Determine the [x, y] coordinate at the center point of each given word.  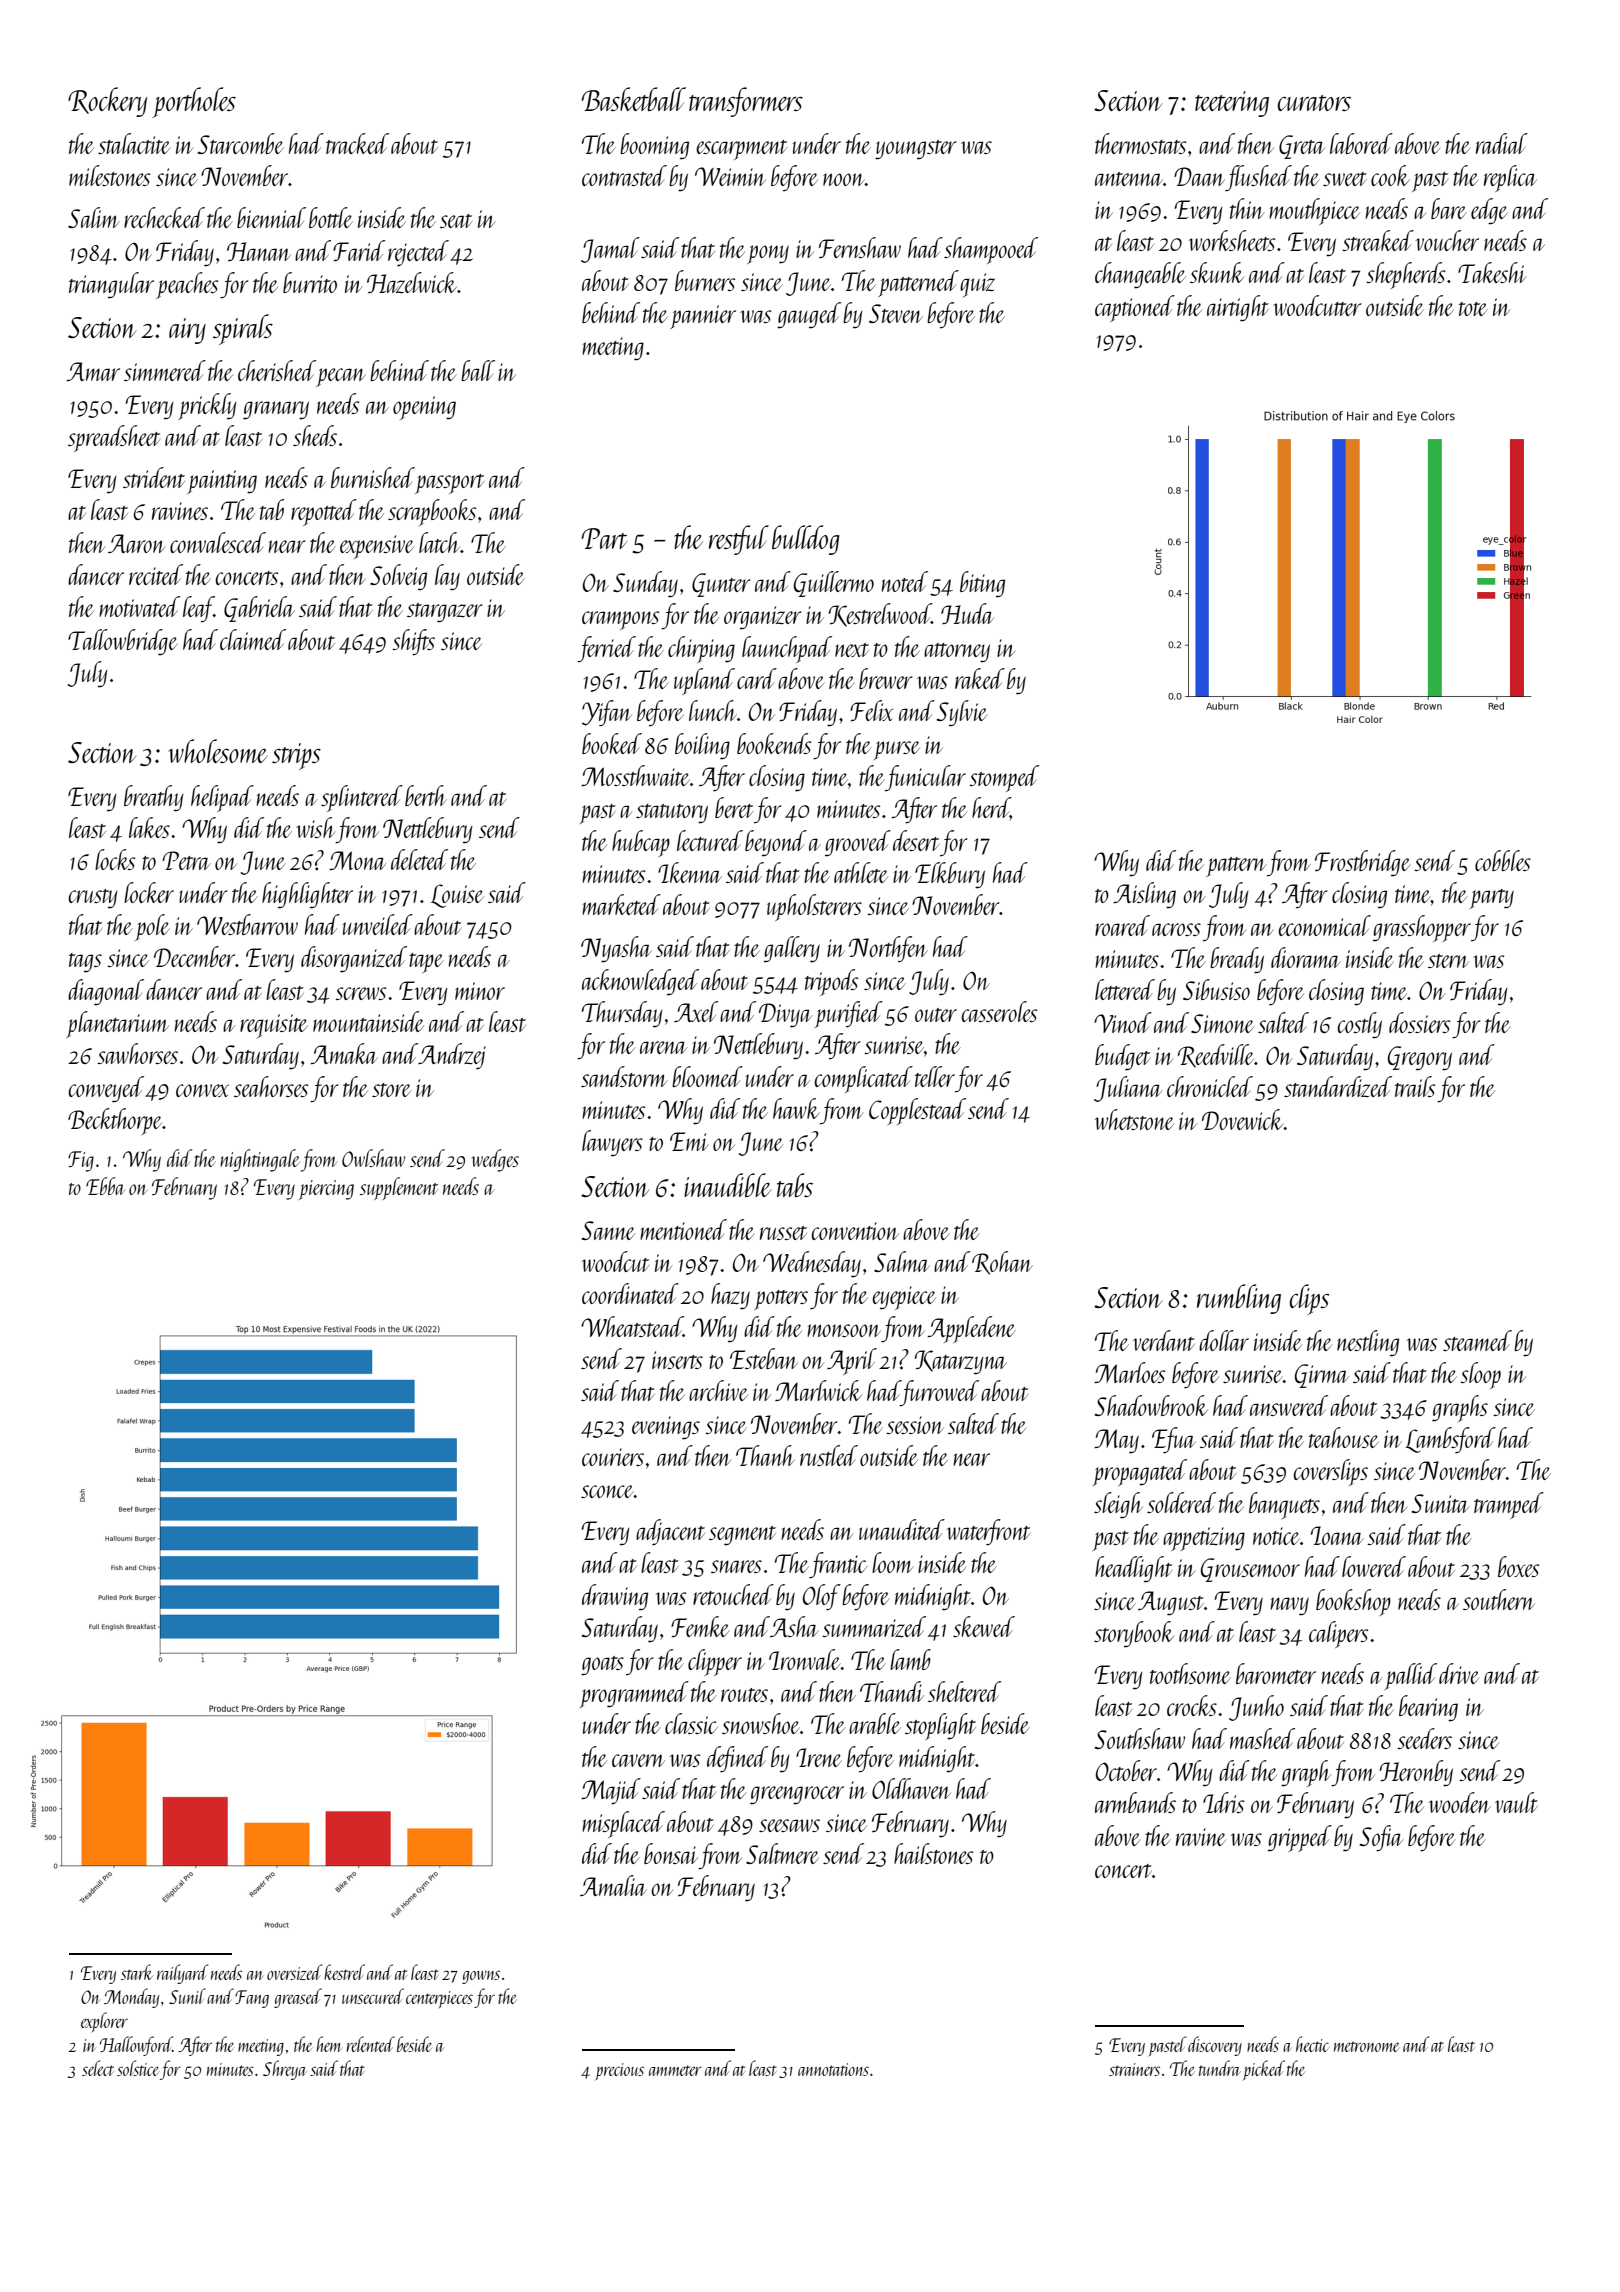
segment [742, 1536]
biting [982, 584]
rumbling [1239, 1299]
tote [1473, 309]
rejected [418, 253]
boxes [1518, 1566]
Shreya [284, 2070]
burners [705, 280]
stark [137, 1972]
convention [855, 1231]
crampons [620, 620]
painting [222, 482]
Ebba [105, 1186]
